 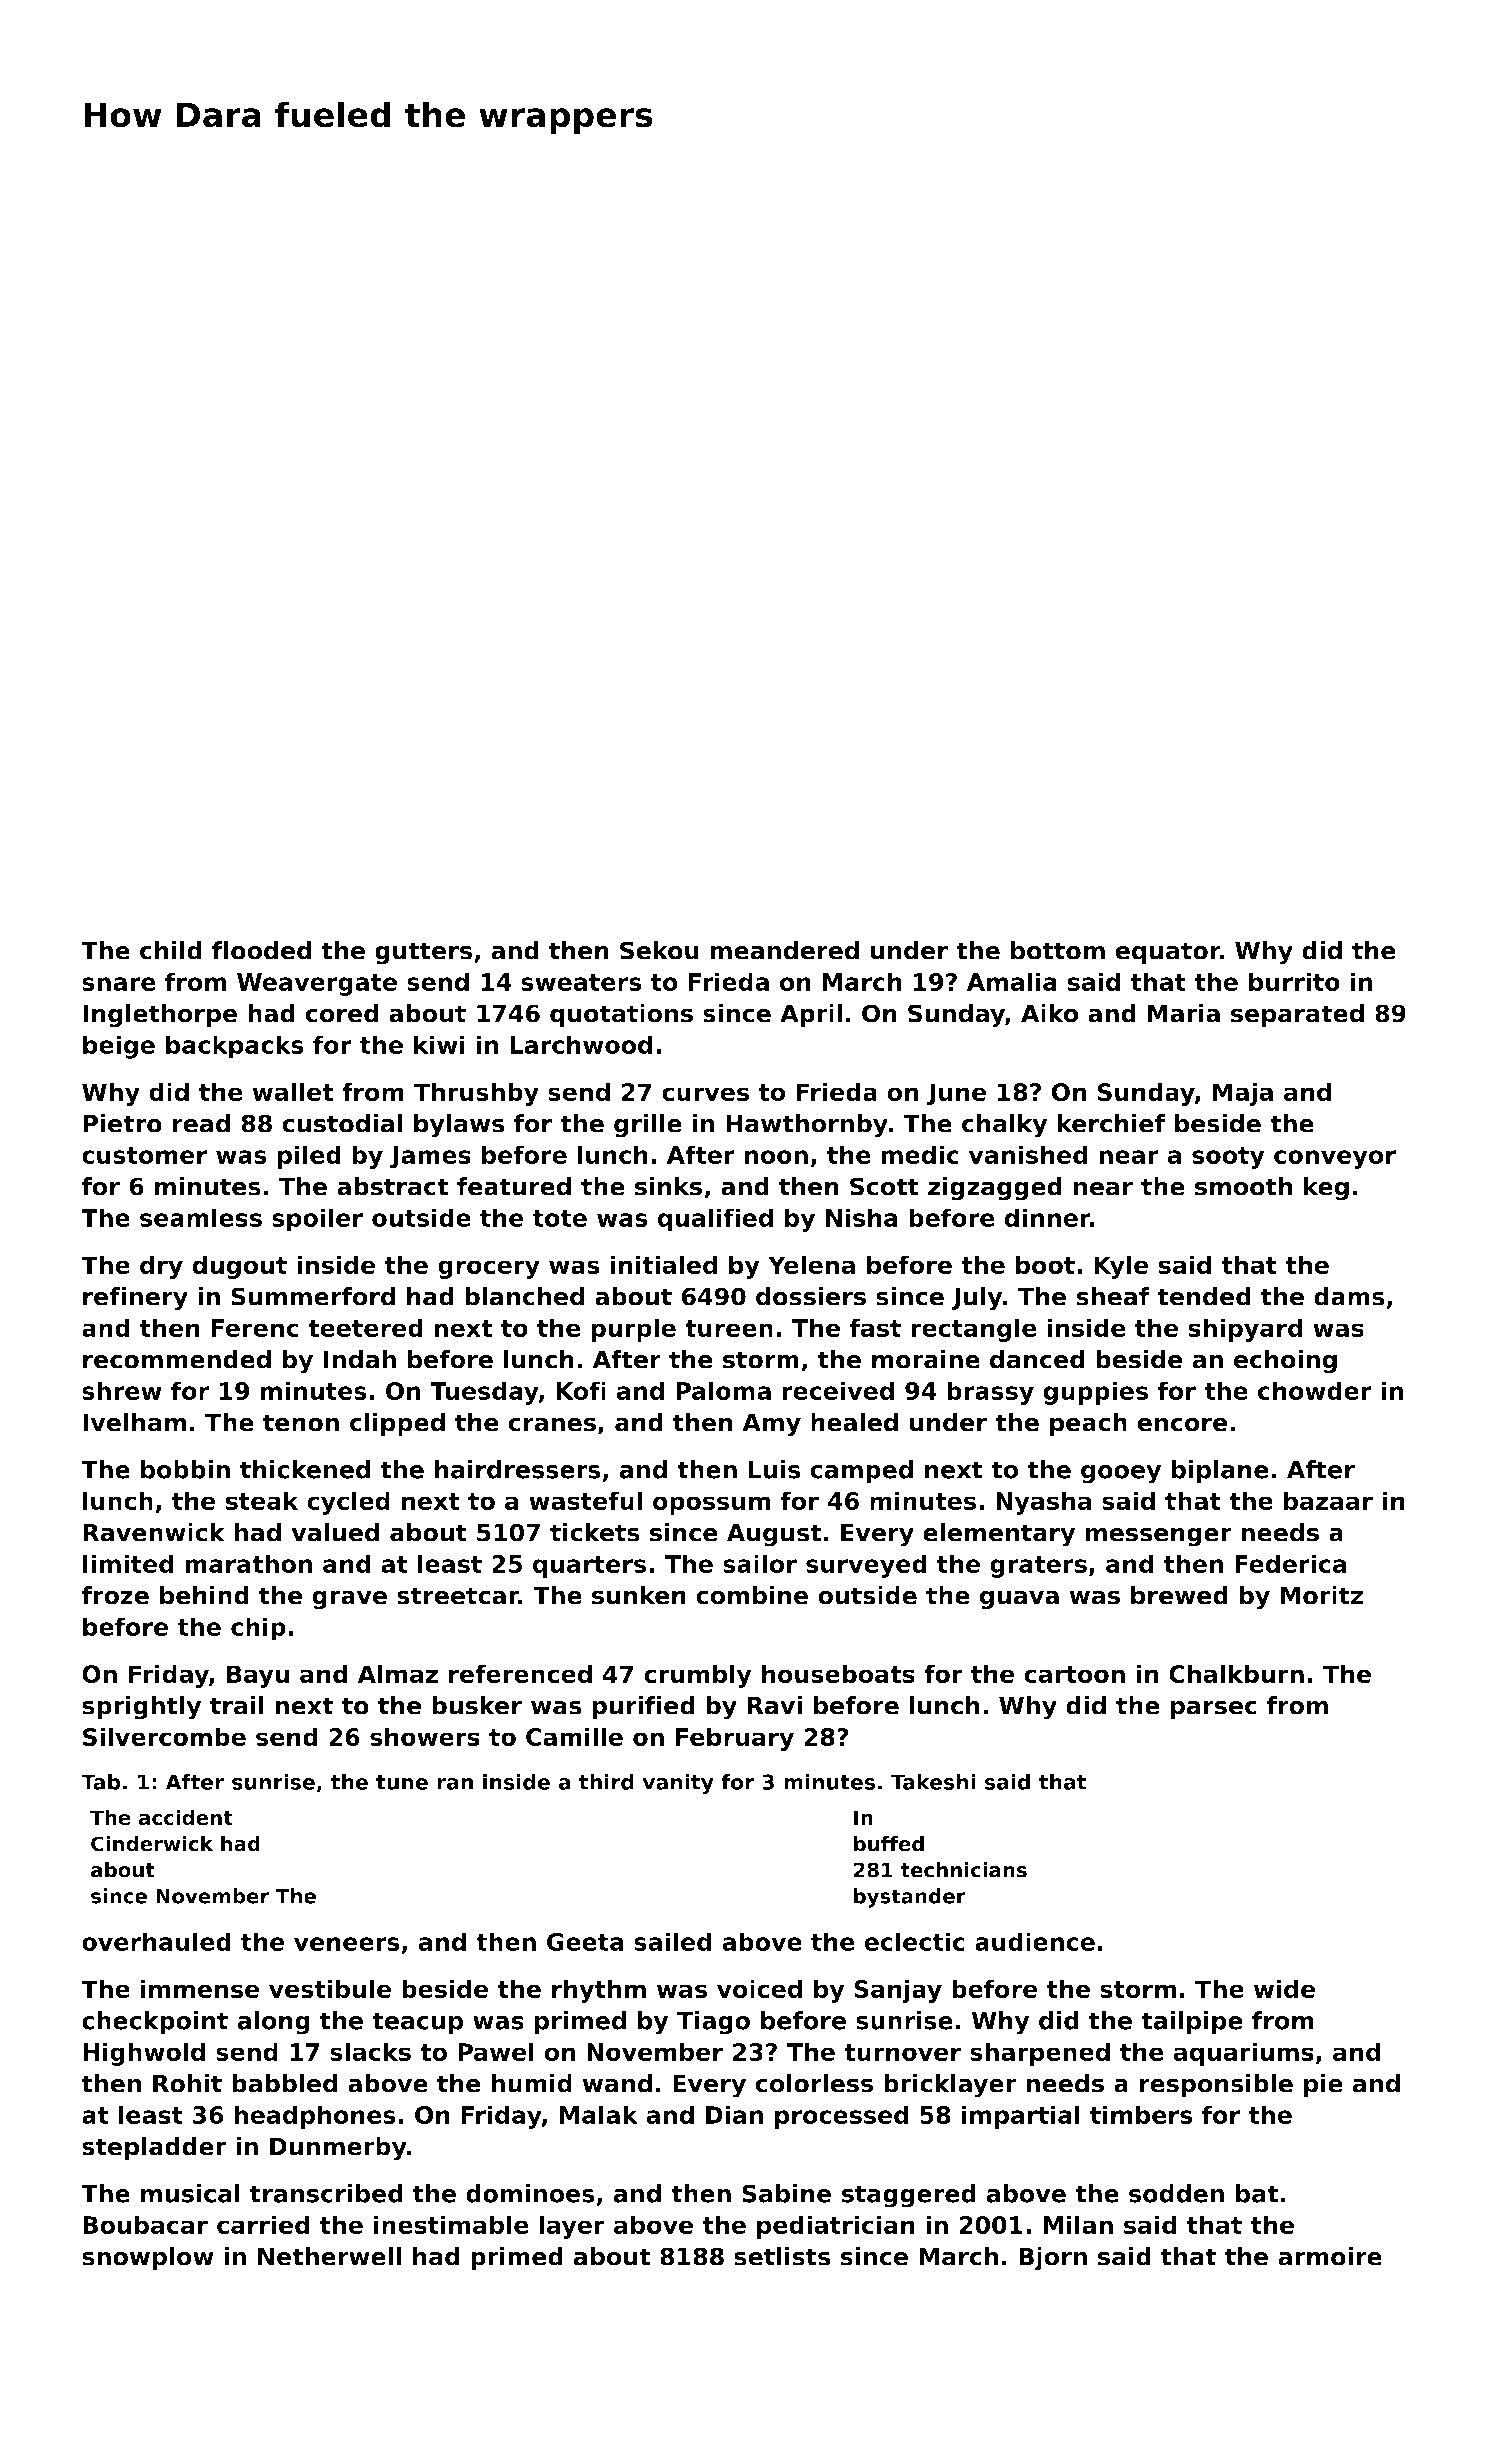 What do you see at coordinates (1213, 1710) in the screenshot?
I see `parsec` at bounding box center [1213, 1710].
